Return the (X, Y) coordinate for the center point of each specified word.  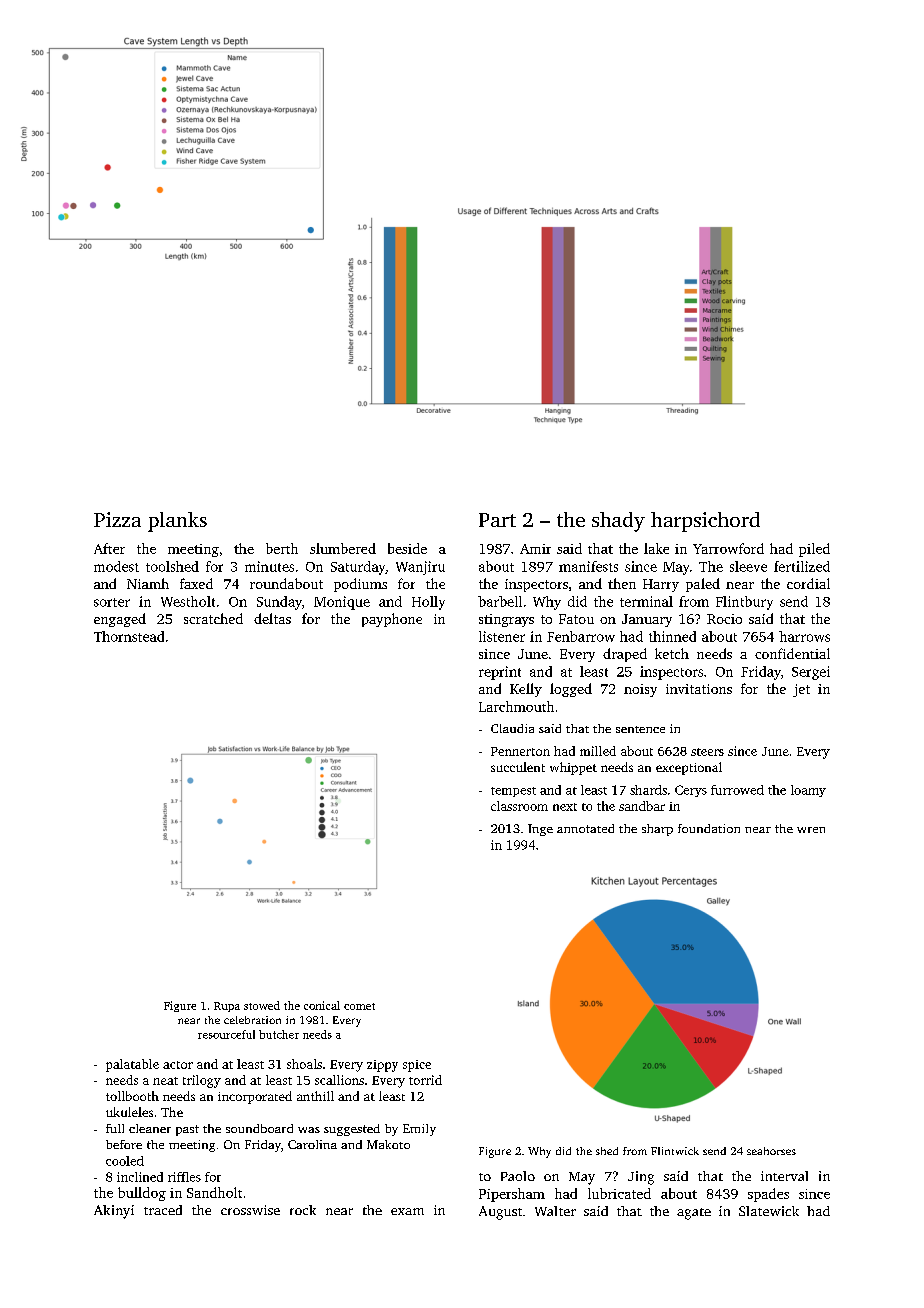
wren (811, 830)
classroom (519, 806)
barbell (500, 601)
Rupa (227, 1007)
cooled (125, 1161)
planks (177, 522)
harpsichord (705, 522)
